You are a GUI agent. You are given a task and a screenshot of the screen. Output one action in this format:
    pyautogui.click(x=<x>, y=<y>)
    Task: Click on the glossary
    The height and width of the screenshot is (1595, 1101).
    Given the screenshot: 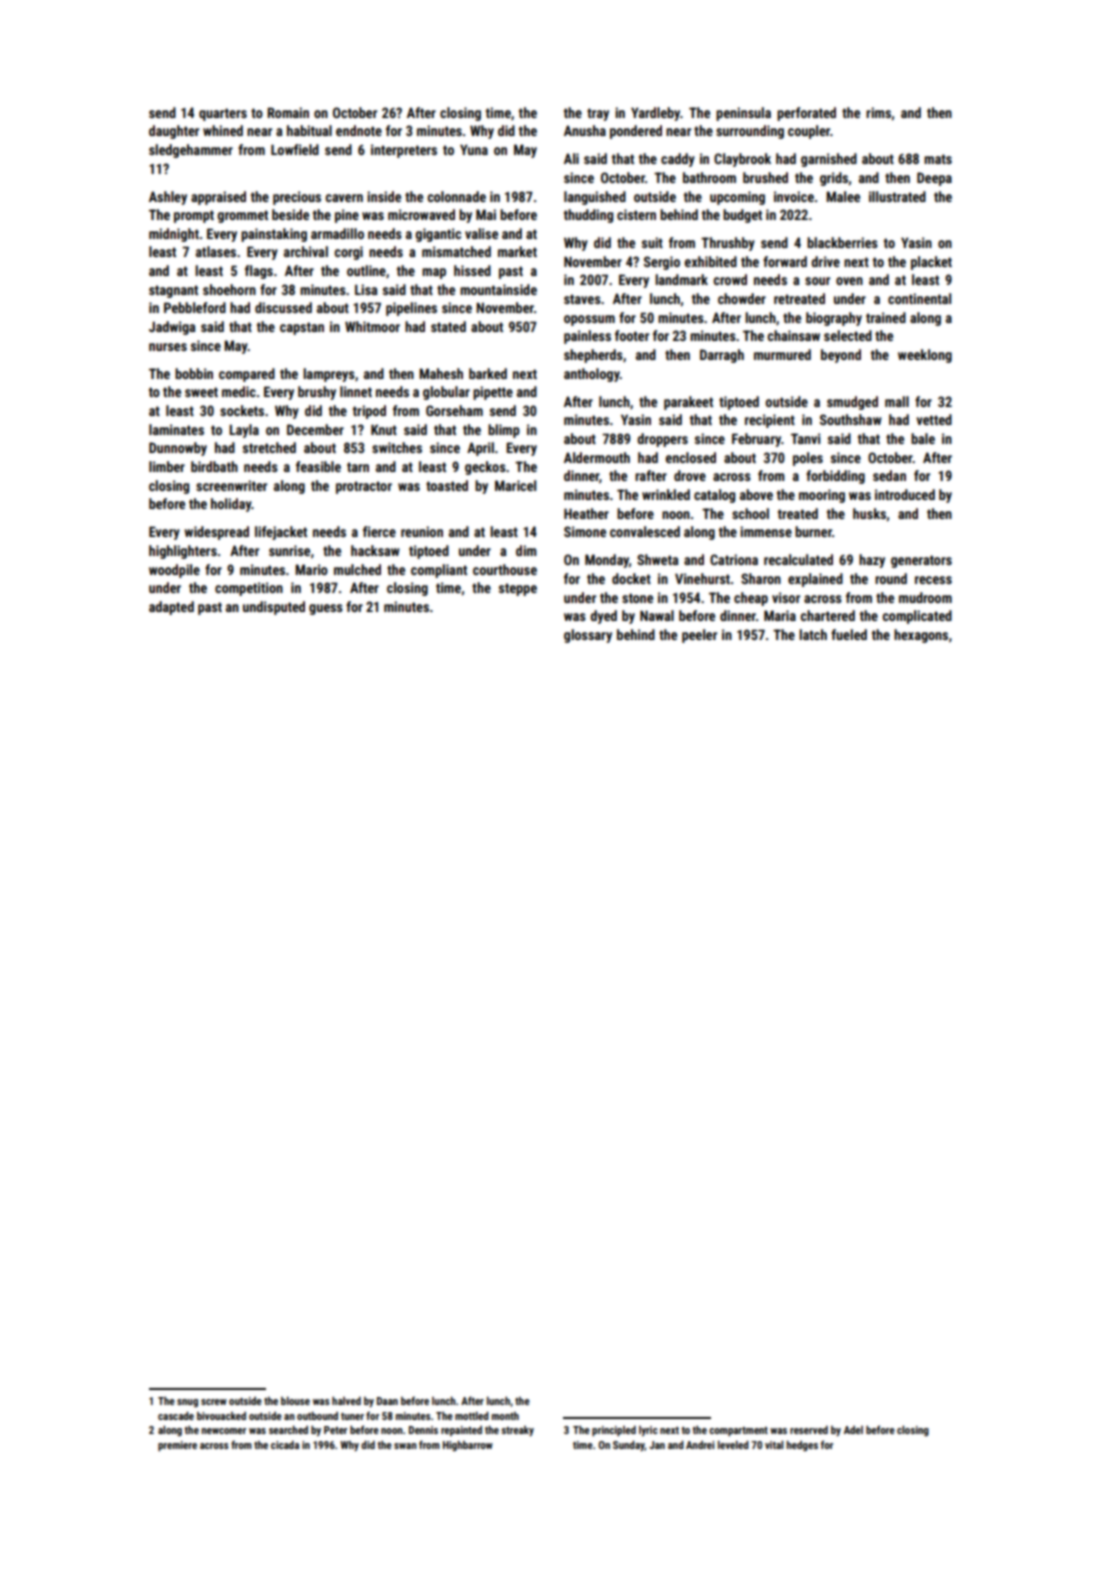 What is the action you would take?
    pyautogui.click(x=588, y=636)
